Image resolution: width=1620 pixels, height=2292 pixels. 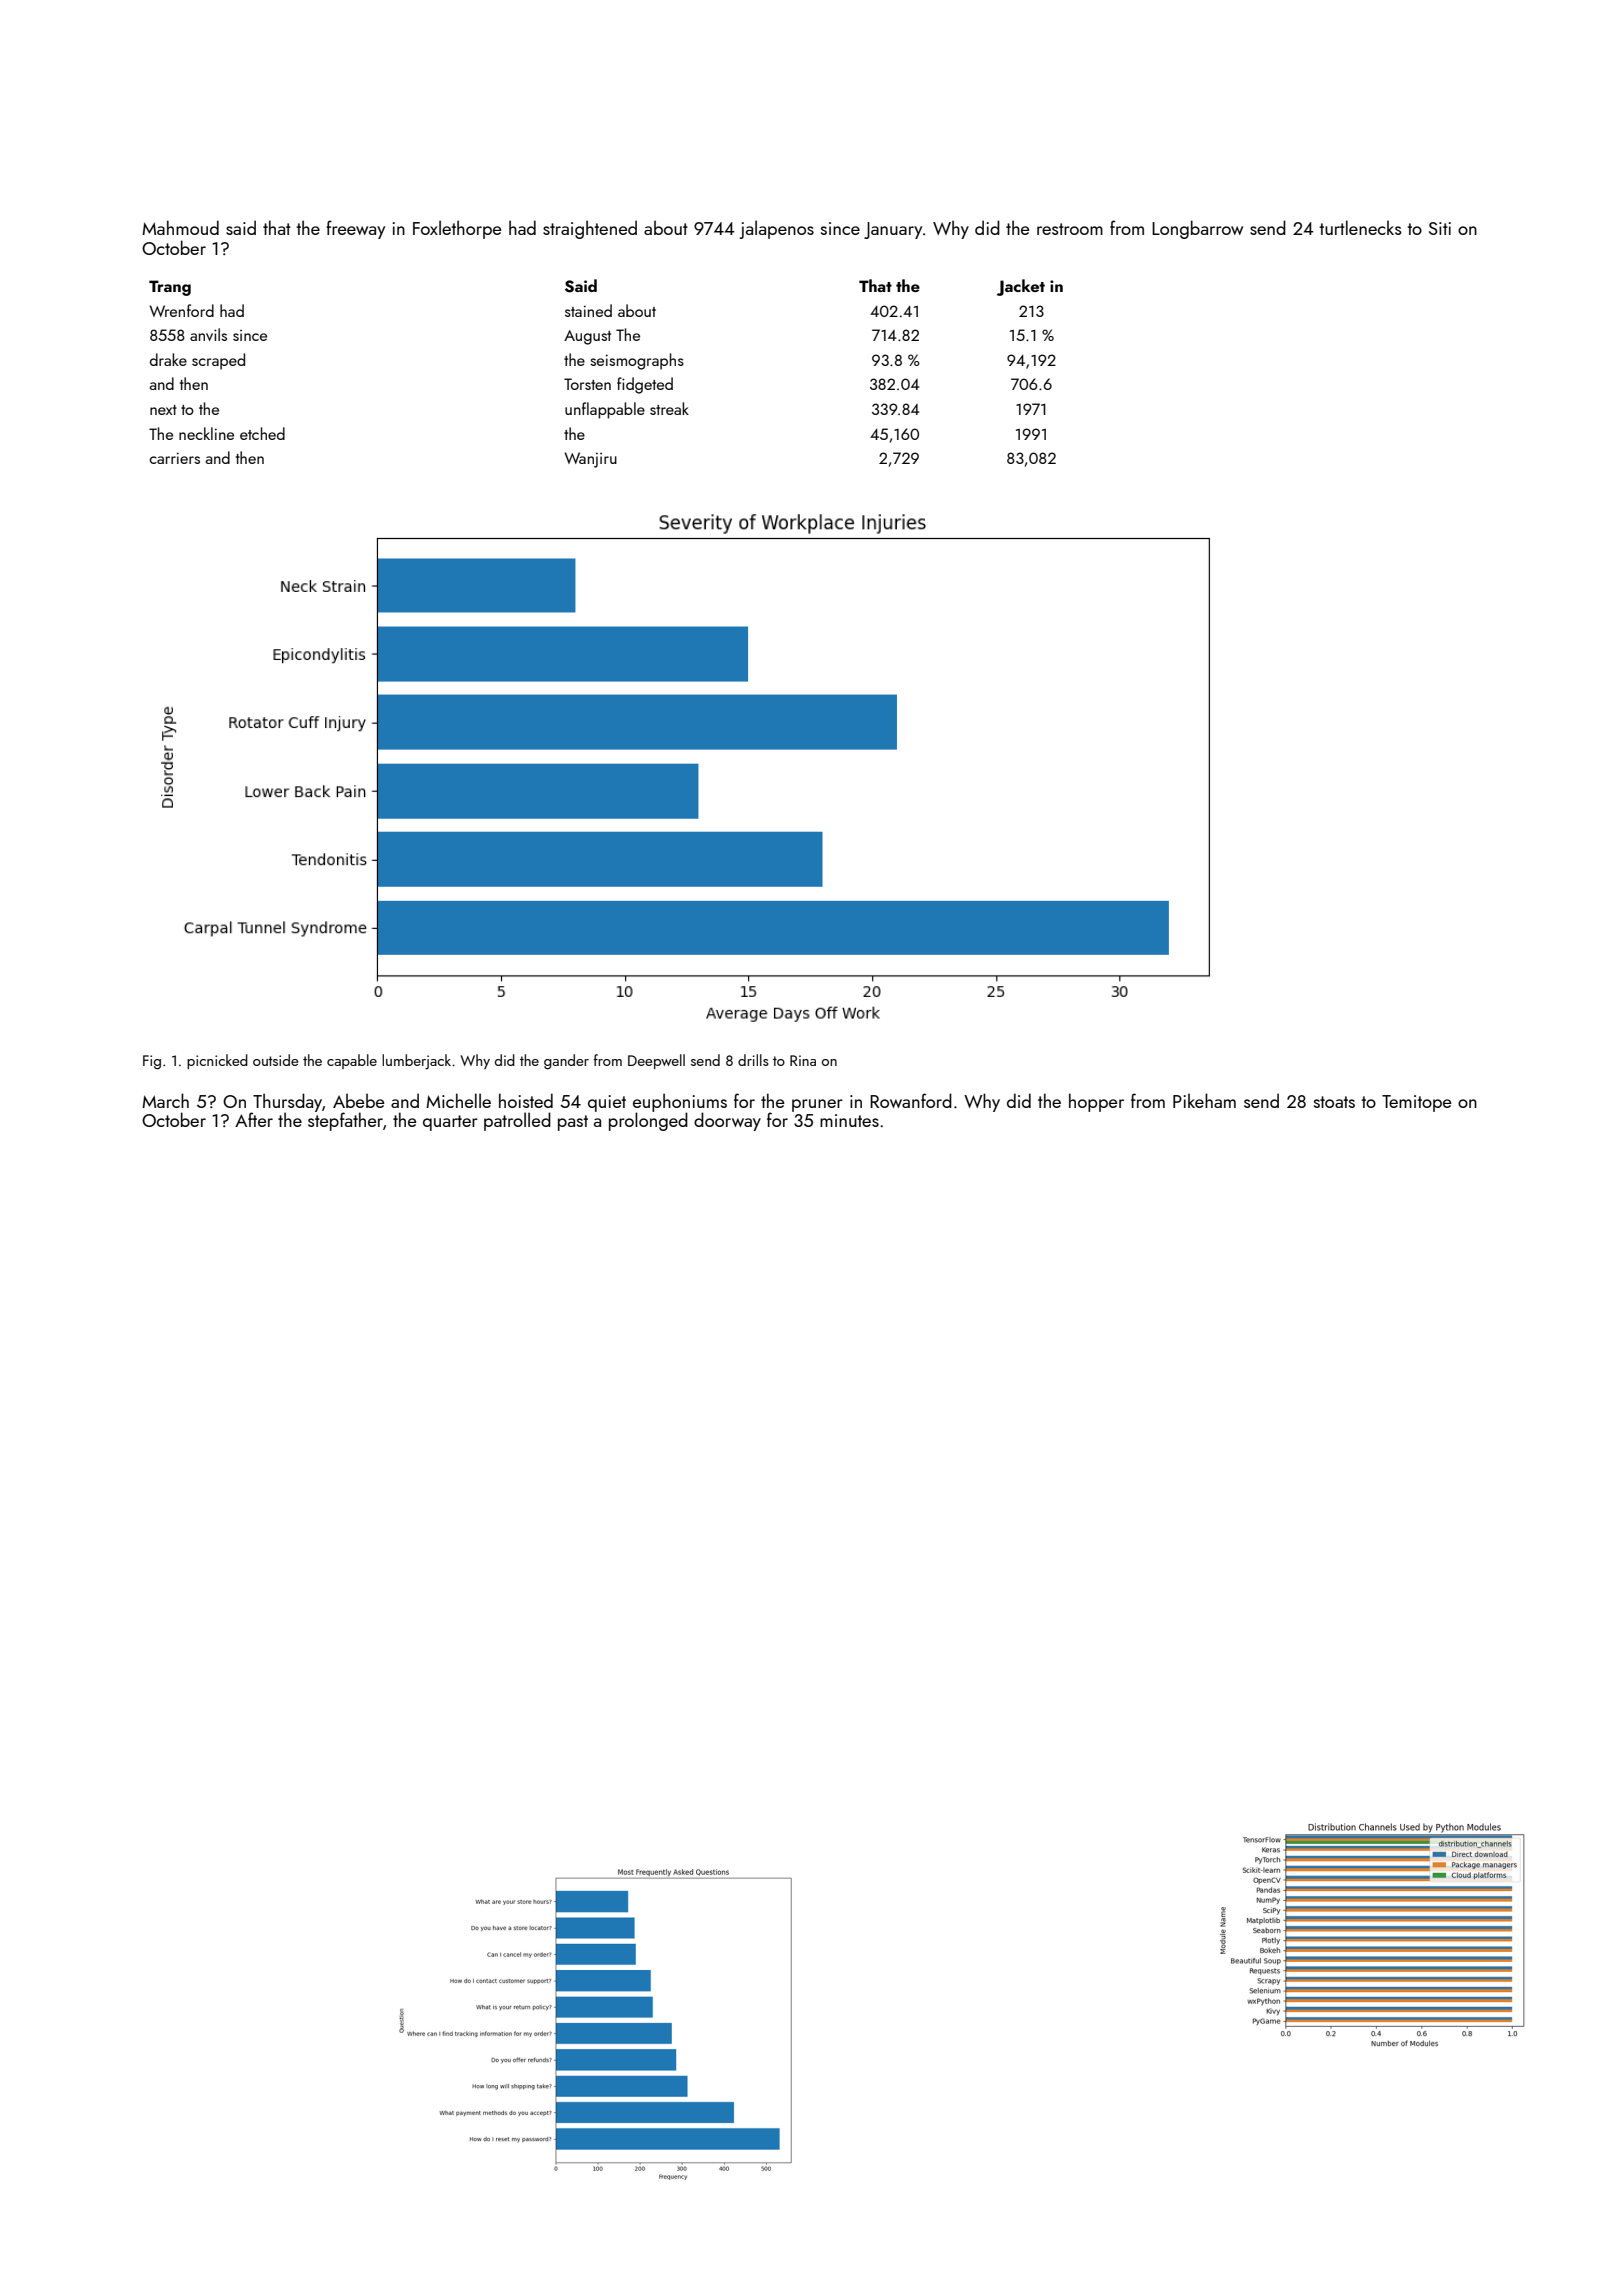 What do you see at coordinates (170, 288) in the screenshot?
I see `Trang` at bounding box center [170, 288].
